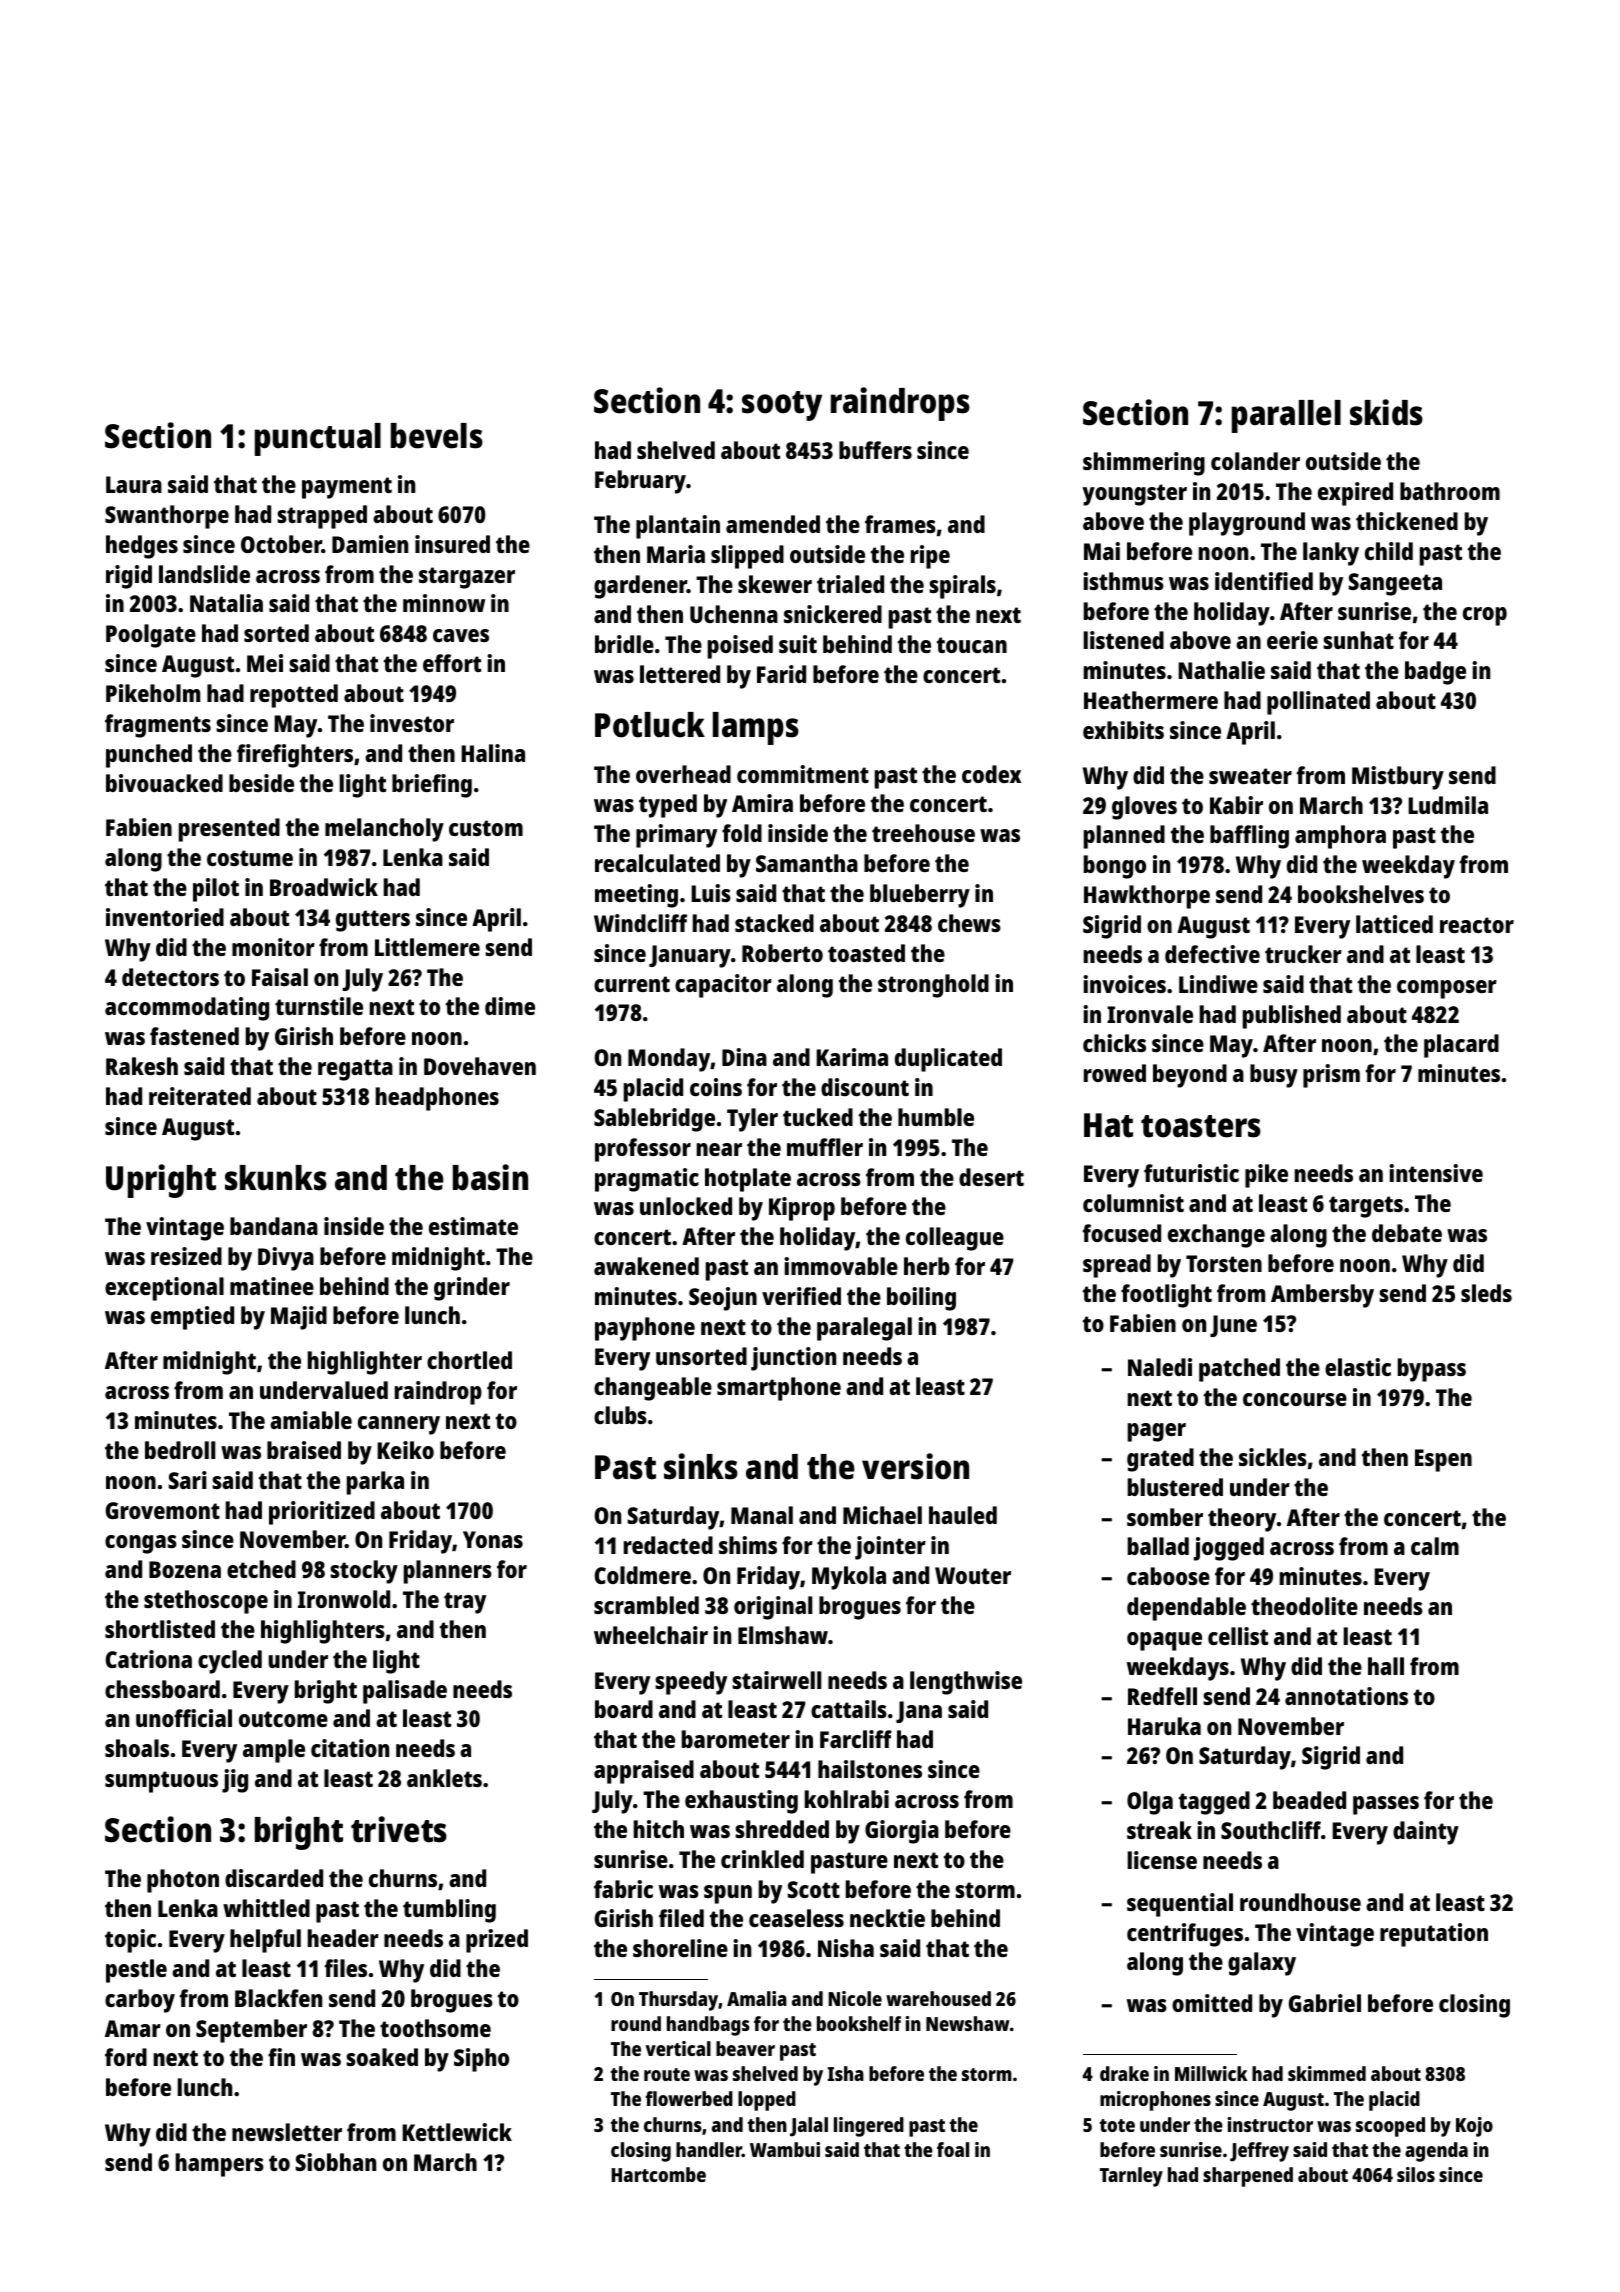 The image size is (1620, 2292). What do you see at coordinates (167, 517) in the screenshot?
I see `Swanthorpe` at bounding box center [167, 517].
